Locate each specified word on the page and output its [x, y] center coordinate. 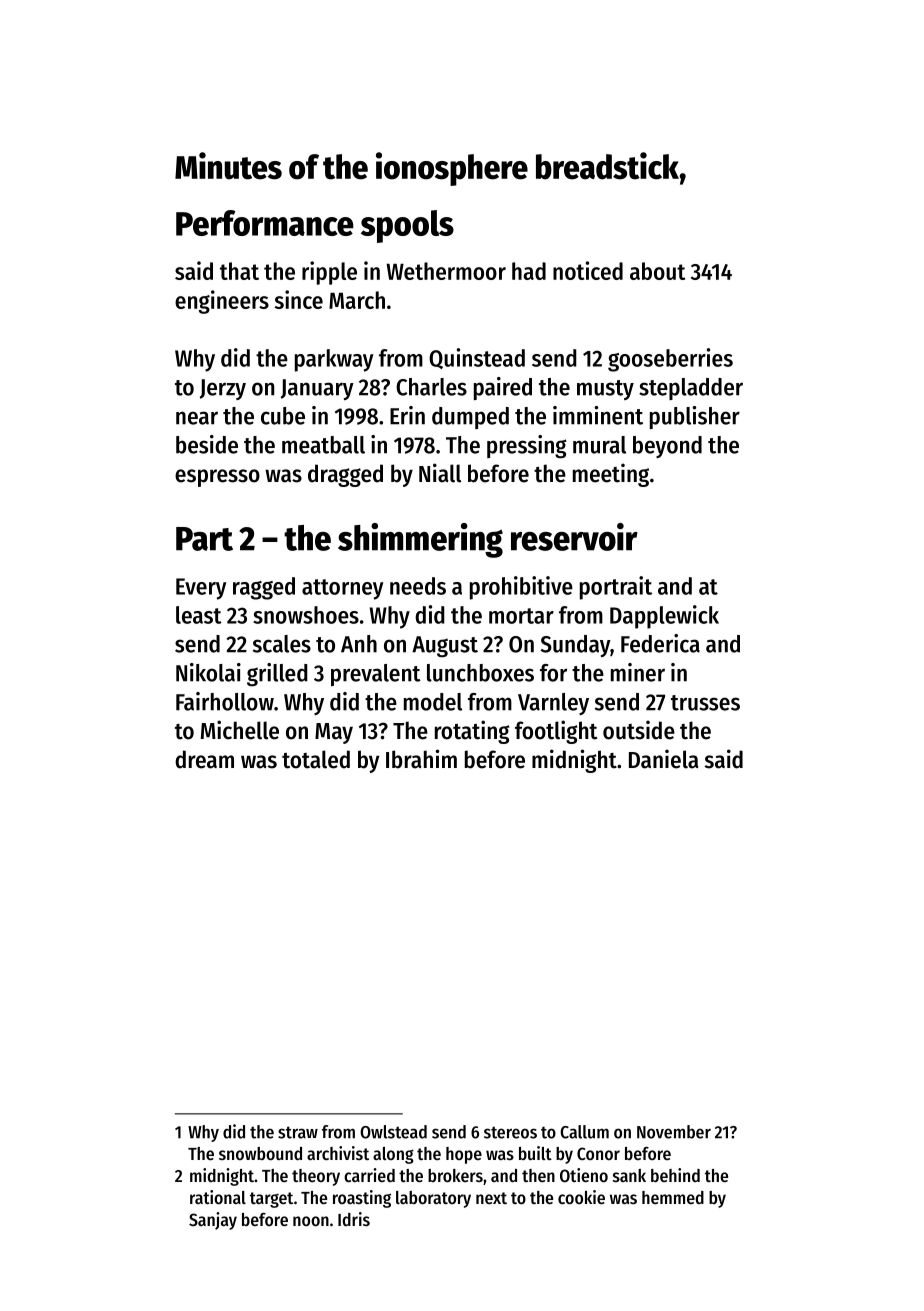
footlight [556, 732]
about [657, 271]
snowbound [260, 1153]
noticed [588, 270]
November [674, 1132]
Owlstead [393, 1132]
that [239, 271]
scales [282, 644]
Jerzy [223, 389]
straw [298, 1132]
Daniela [664, 759]
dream [204, 759]
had [529, 271]
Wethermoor [446, 271]
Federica [660, 643]
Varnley [553, 704]
